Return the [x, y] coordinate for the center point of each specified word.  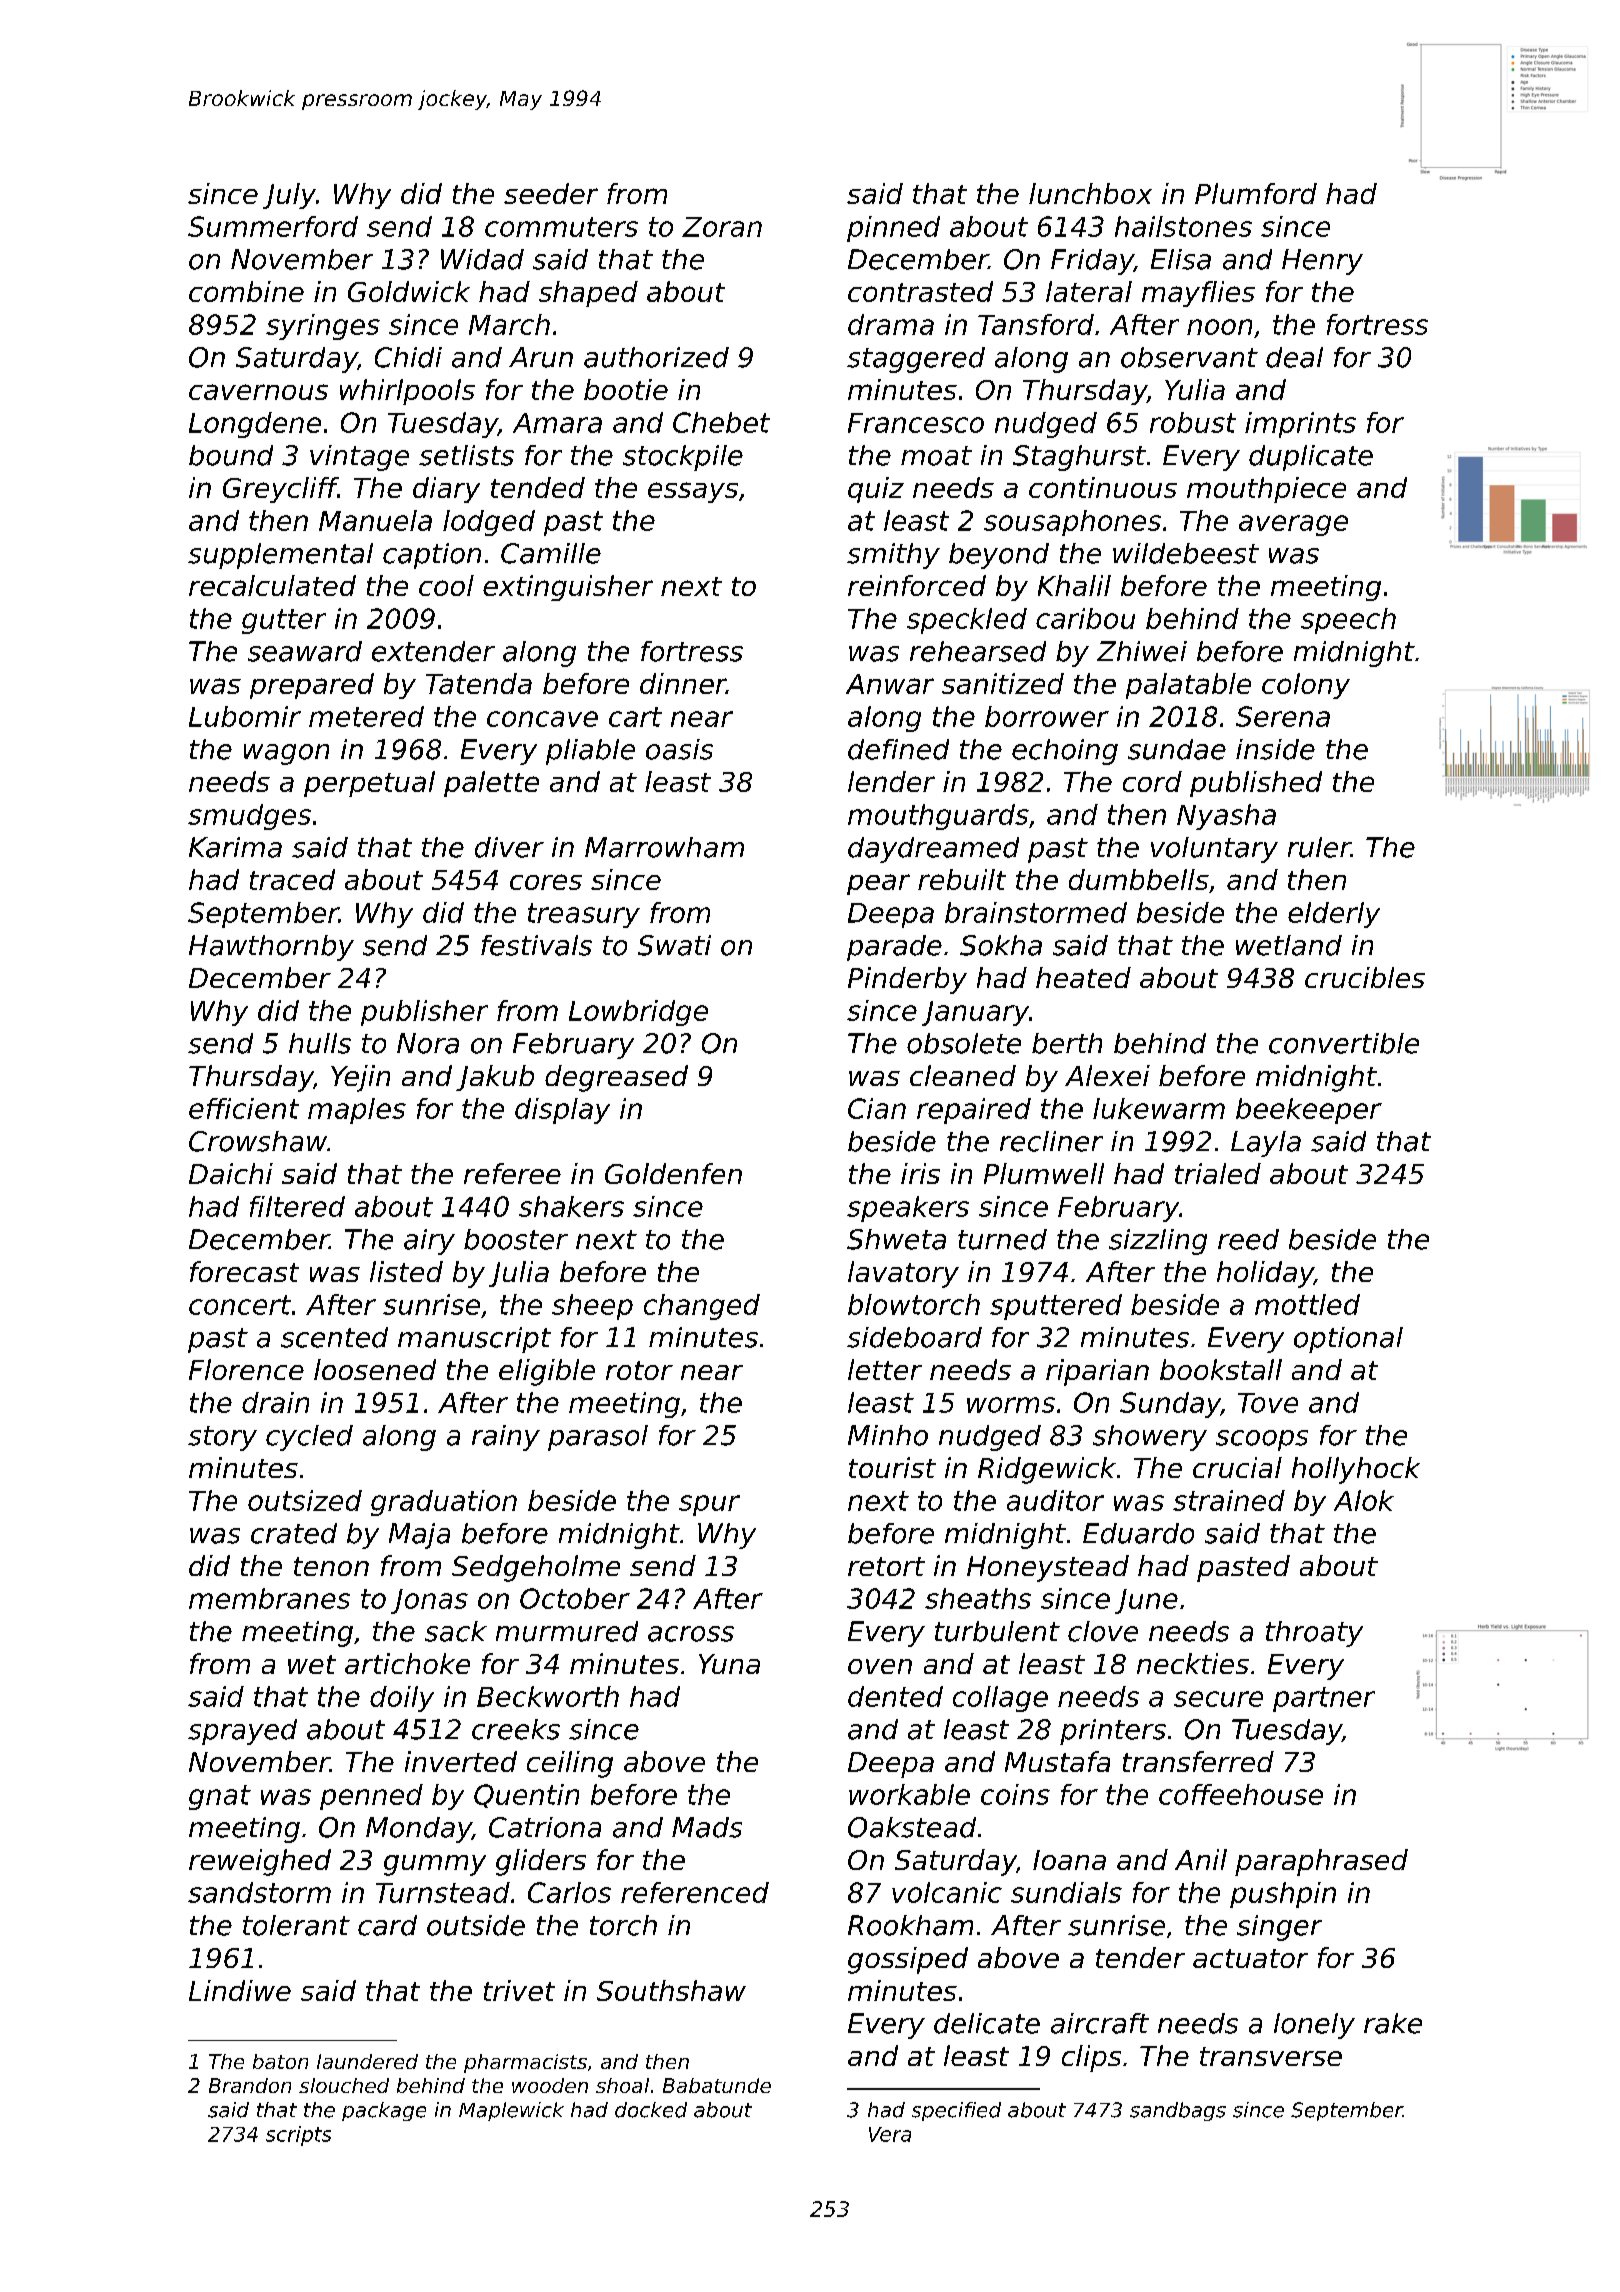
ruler [1319, 847]
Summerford [273, 226]
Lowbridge [638, 1013]
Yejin [360, 1078]
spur [709, 1505]
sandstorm [259, 1892]
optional [1348, 1340]
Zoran [722, 227]
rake [1393, 2023]
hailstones [1183, 226]
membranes [269, 1598]
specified [956, 2111]
